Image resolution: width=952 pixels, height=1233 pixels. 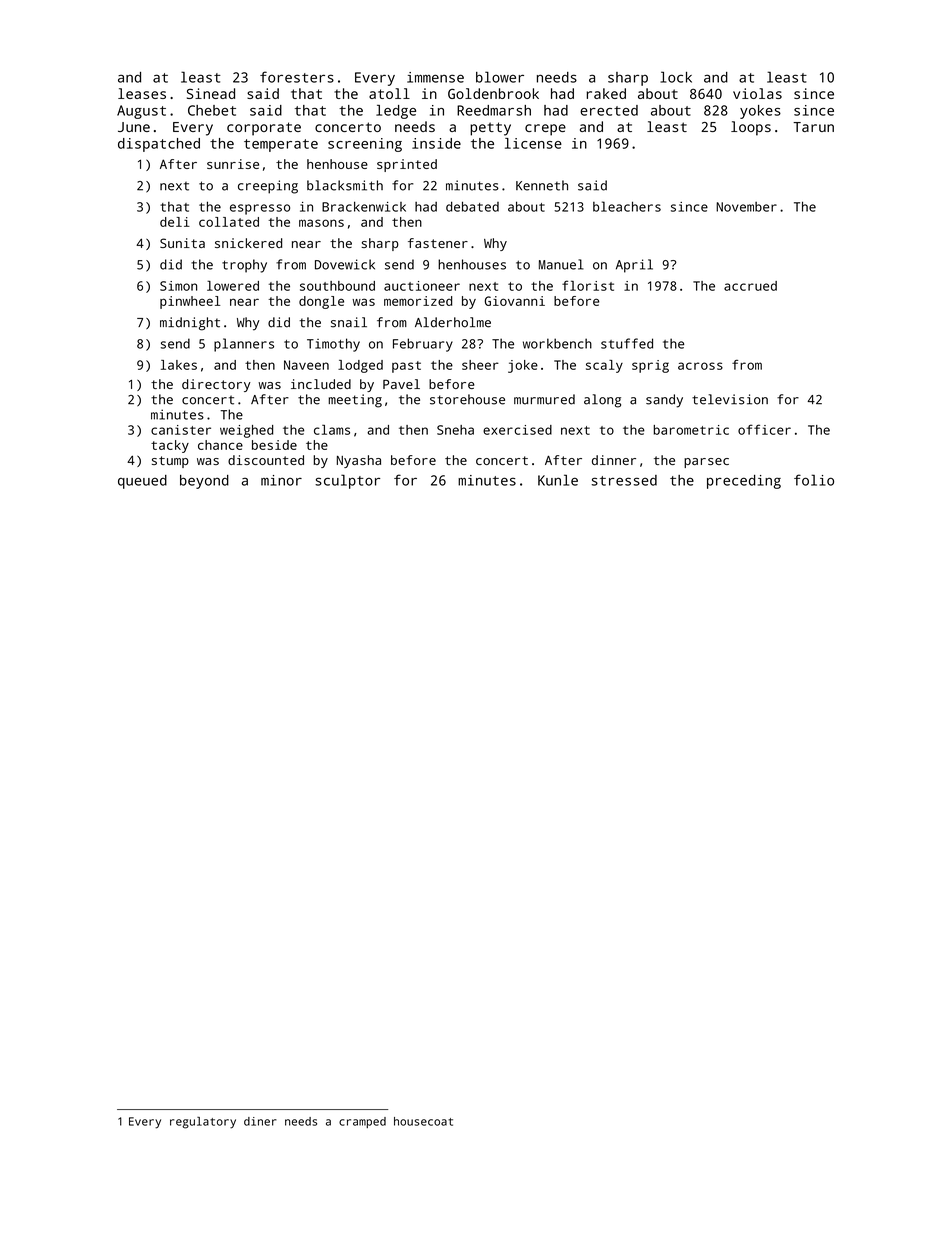 What do you see at coordinates (423, 1121) in the screenshot?
I see `housecoat` at bounding box center [423, 1121].
